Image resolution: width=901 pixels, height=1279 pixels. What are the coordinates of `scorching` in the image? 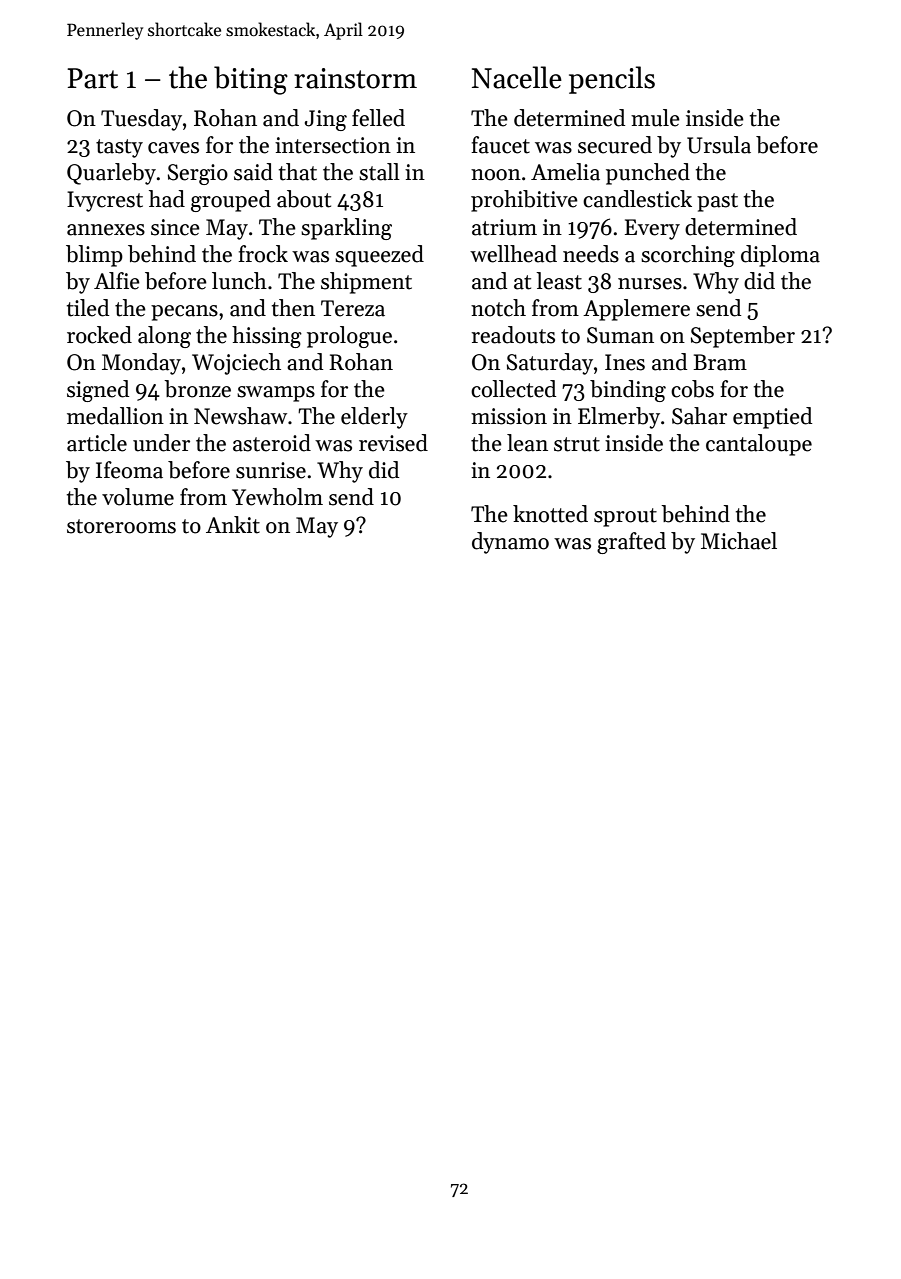 It's located at (688, 256).
